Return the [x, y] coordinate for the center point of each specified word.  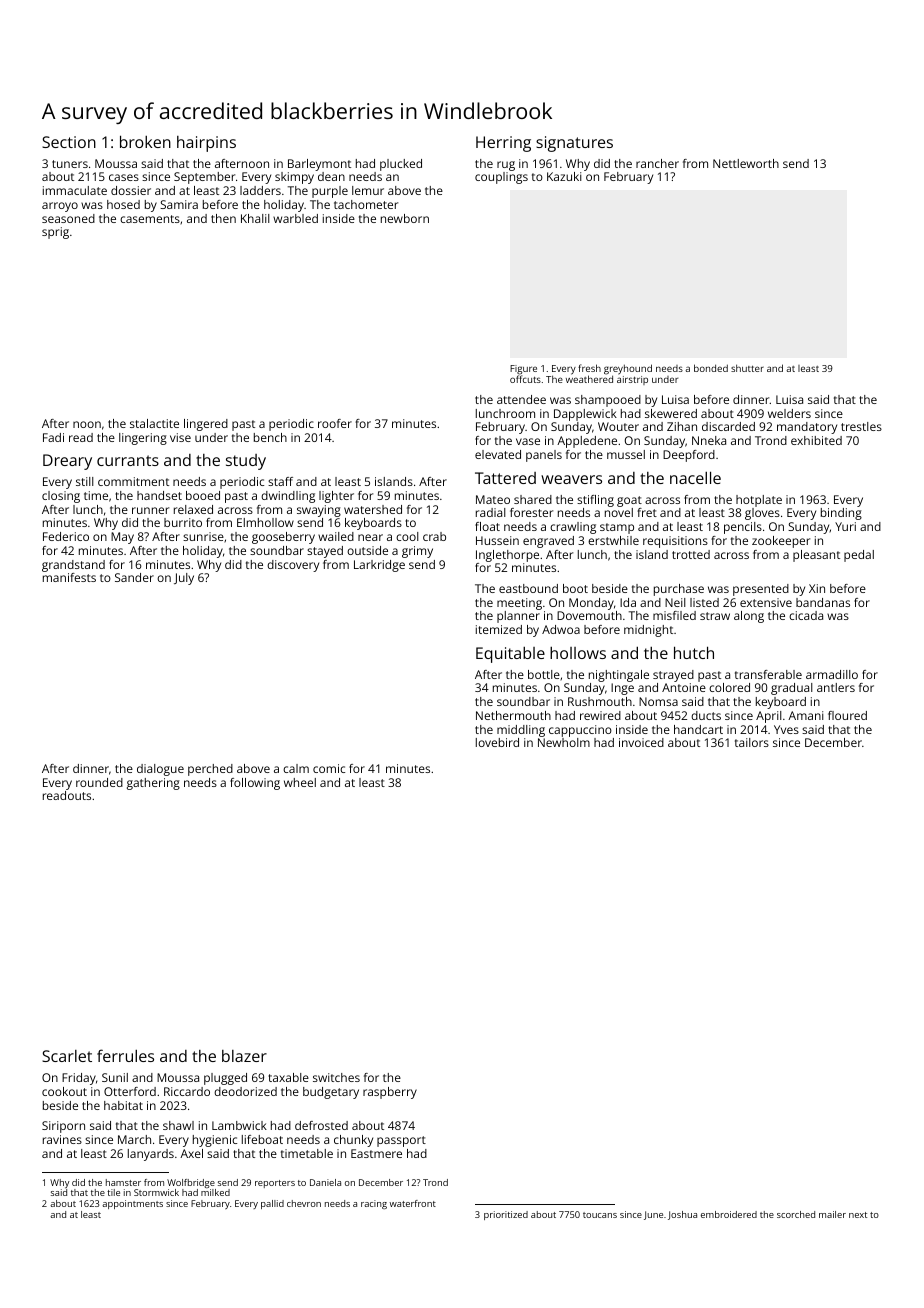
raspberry [390, 1093]
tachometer [366, 204]
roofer [335, 423]
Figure [523, 370]
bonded [711, 368]
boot [575, 588]
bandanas [823, 602]
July [184, 579]
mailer [832, 1214]
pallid [272, 1204]
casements [150, 219]
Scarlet [67, 1056]
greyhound [628, 369]
